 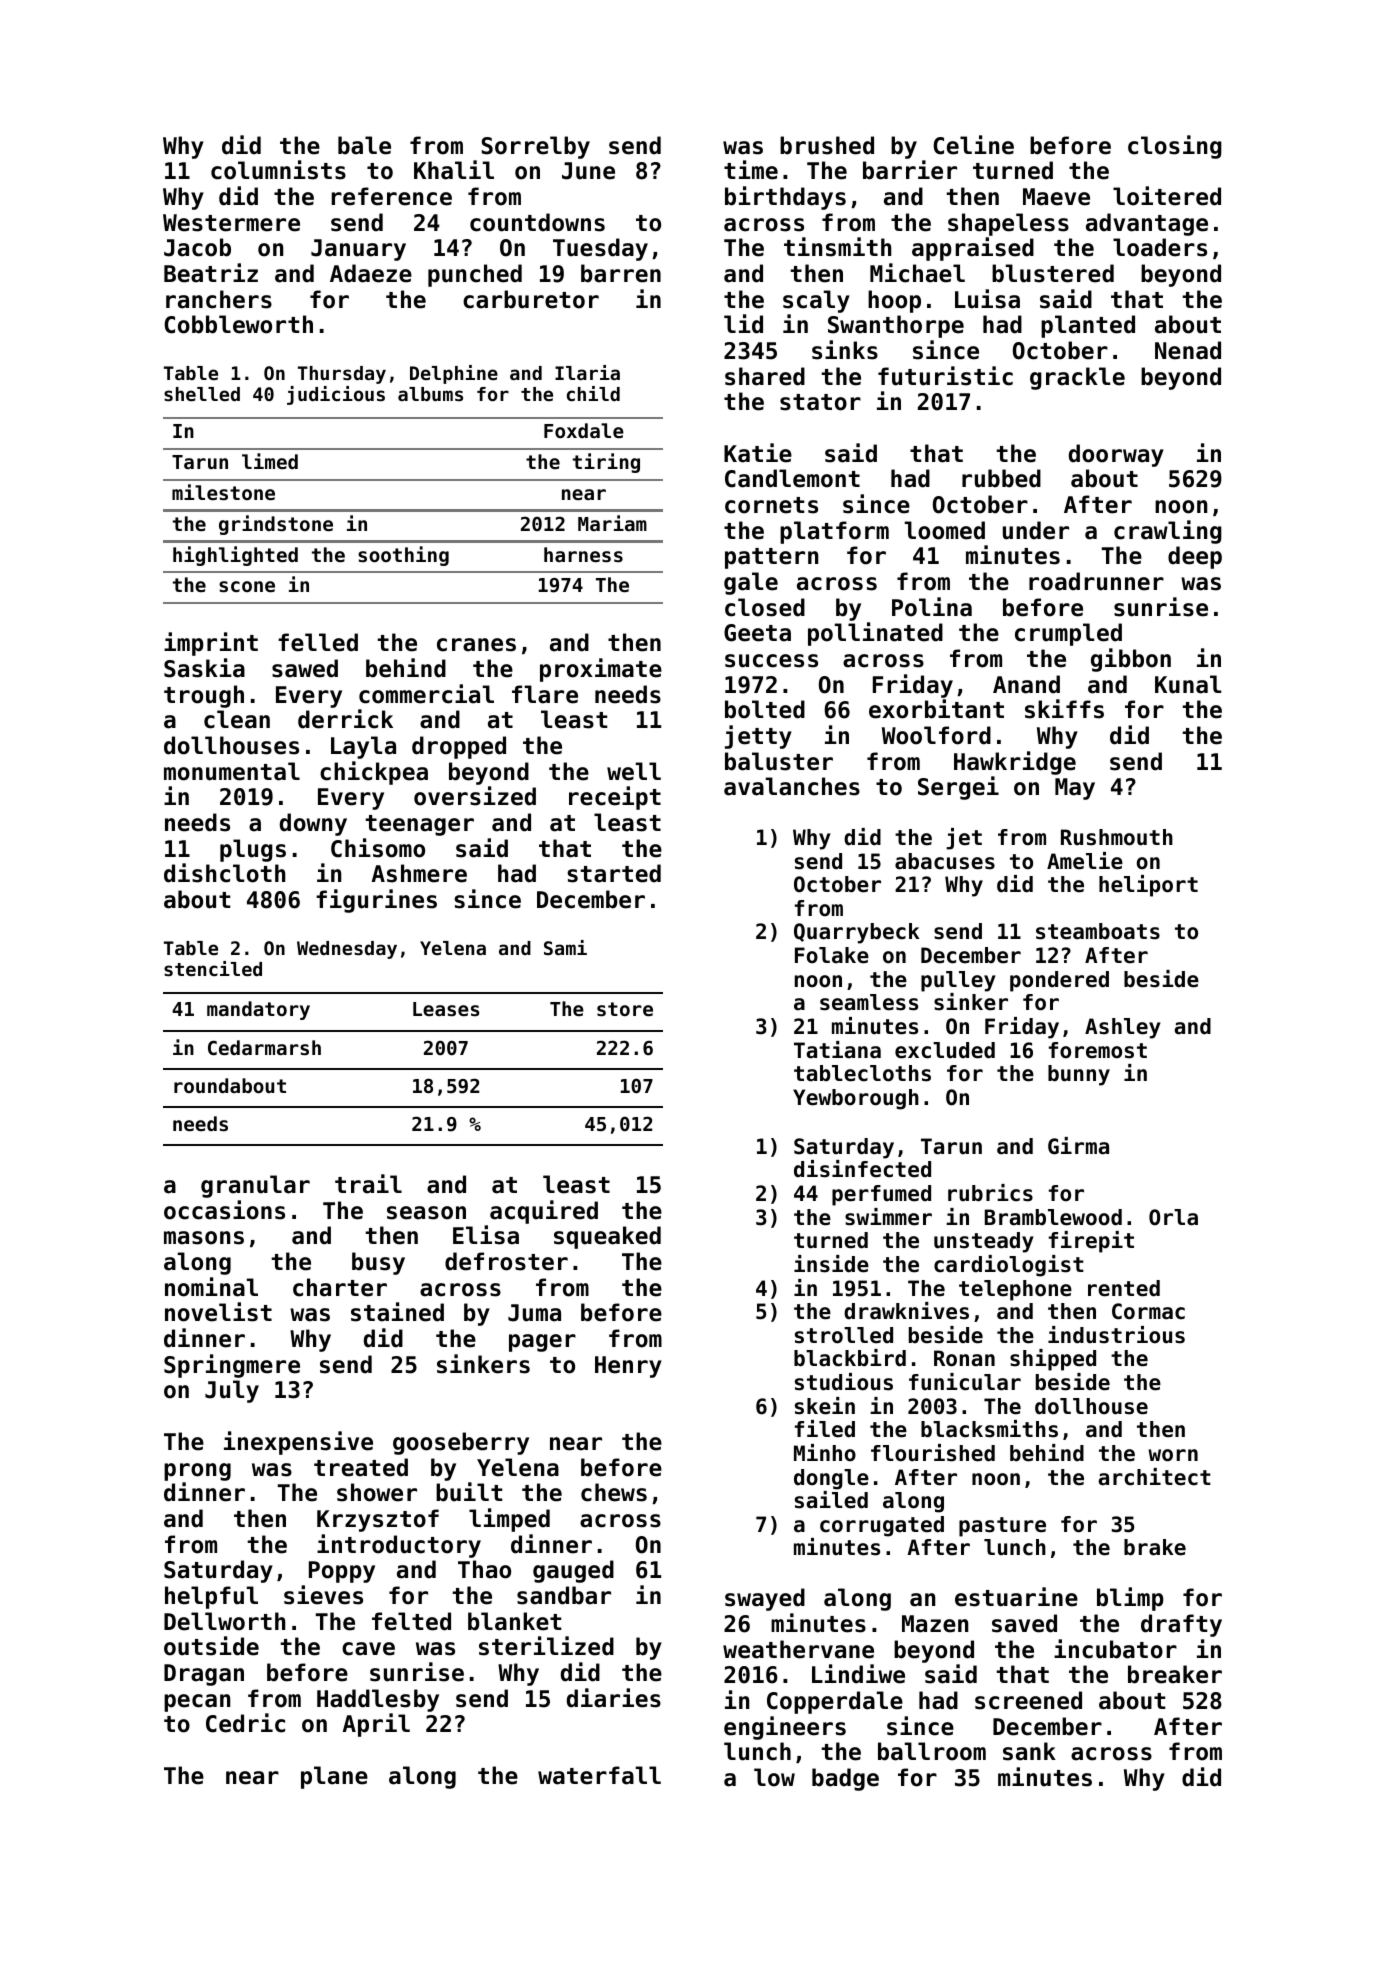 I want to click on Sorrelby, so click(x=535, y=147).
